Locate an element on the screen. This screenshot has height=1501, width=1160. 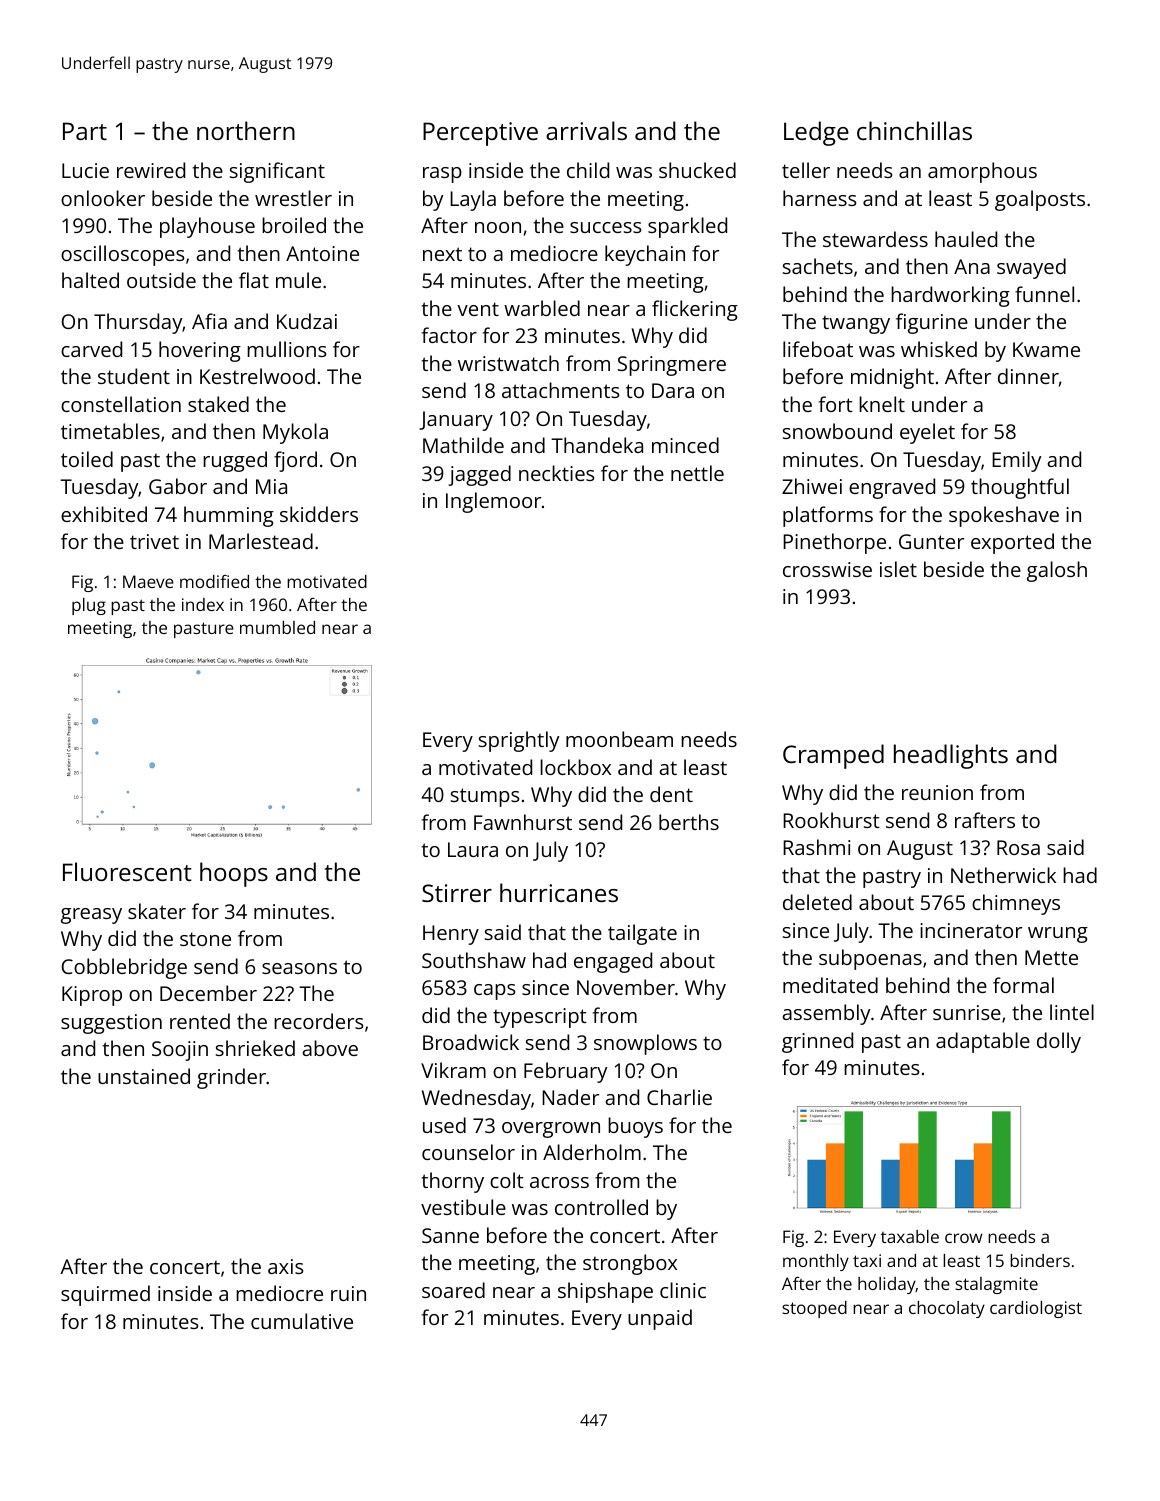
exported is located at coordinates (1012, 543).
